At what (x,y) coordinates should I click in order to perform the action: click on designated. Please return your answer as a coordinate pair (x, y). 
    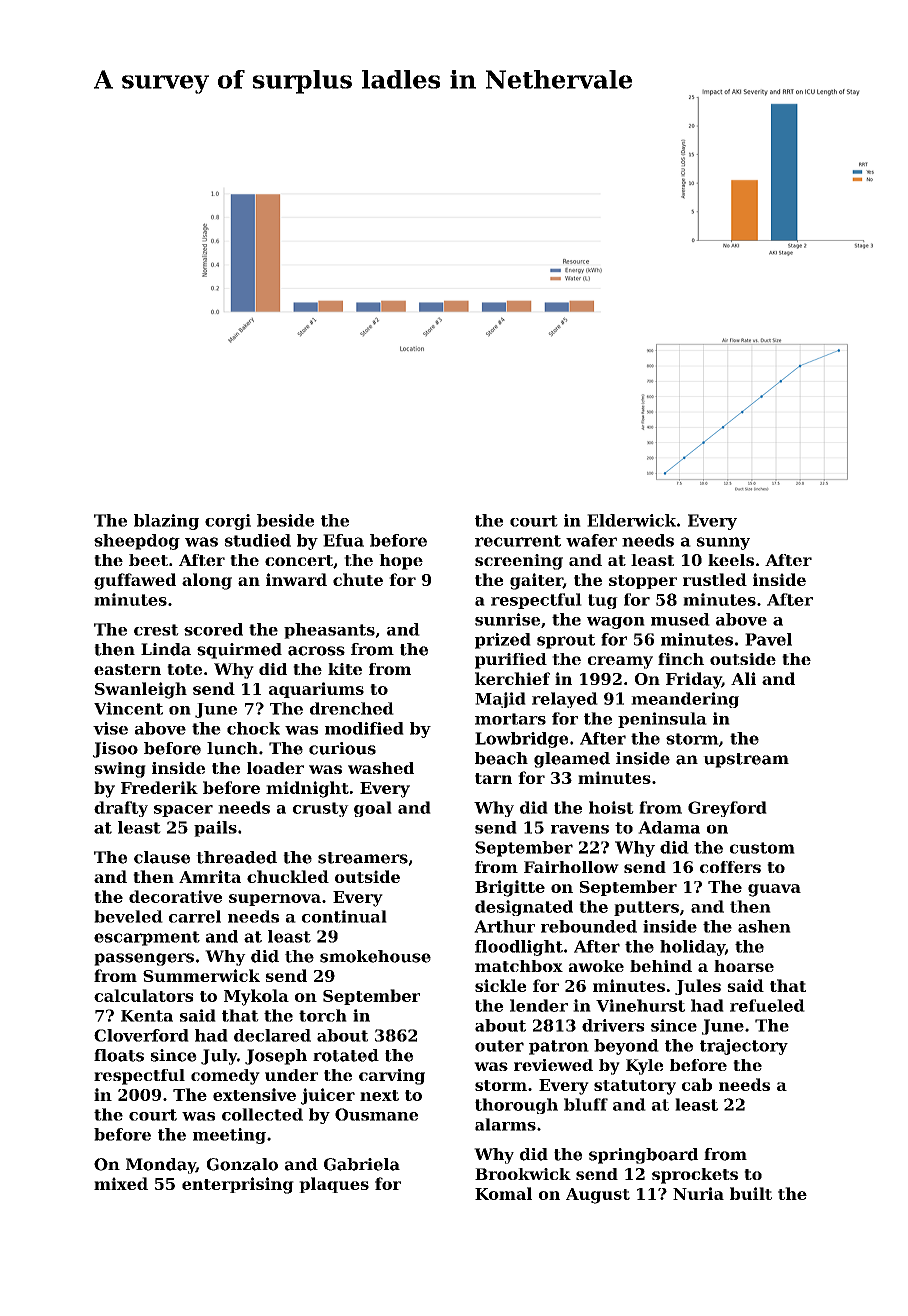
    Looking at the image, I should click on (524, 908).
